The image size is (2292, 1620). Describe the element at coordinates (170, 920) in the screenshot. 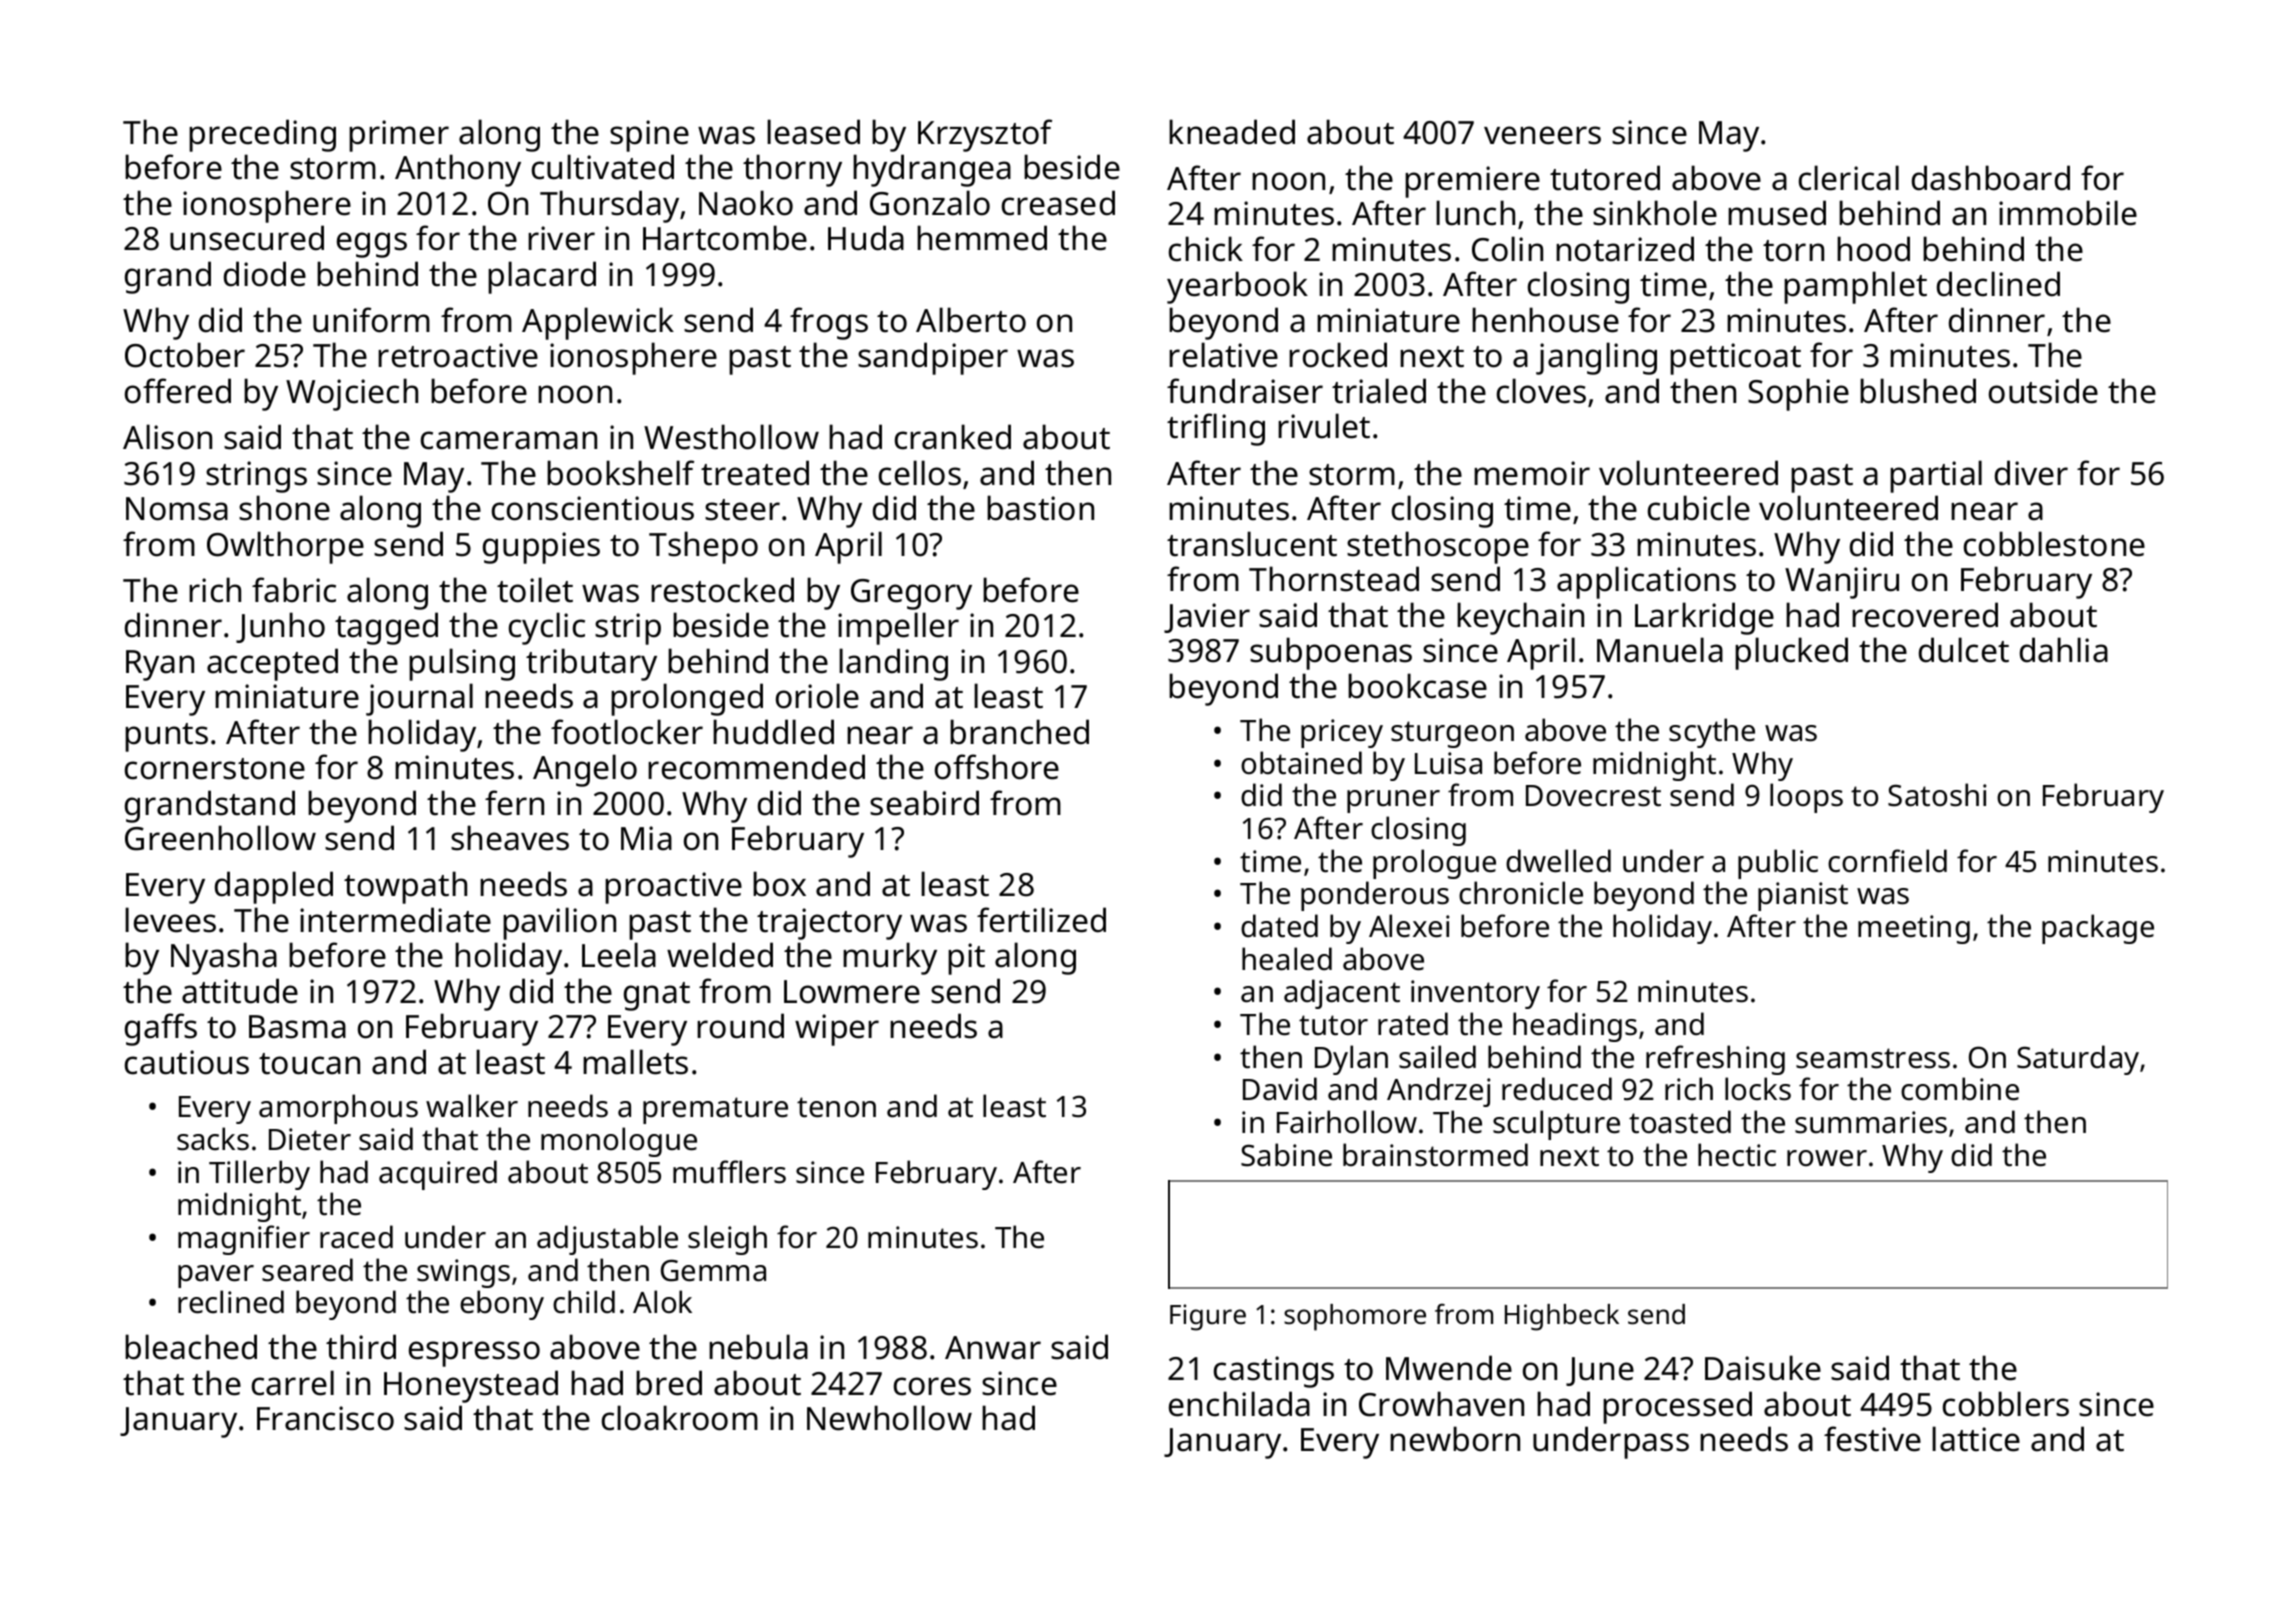

I see `levees` at that location.
